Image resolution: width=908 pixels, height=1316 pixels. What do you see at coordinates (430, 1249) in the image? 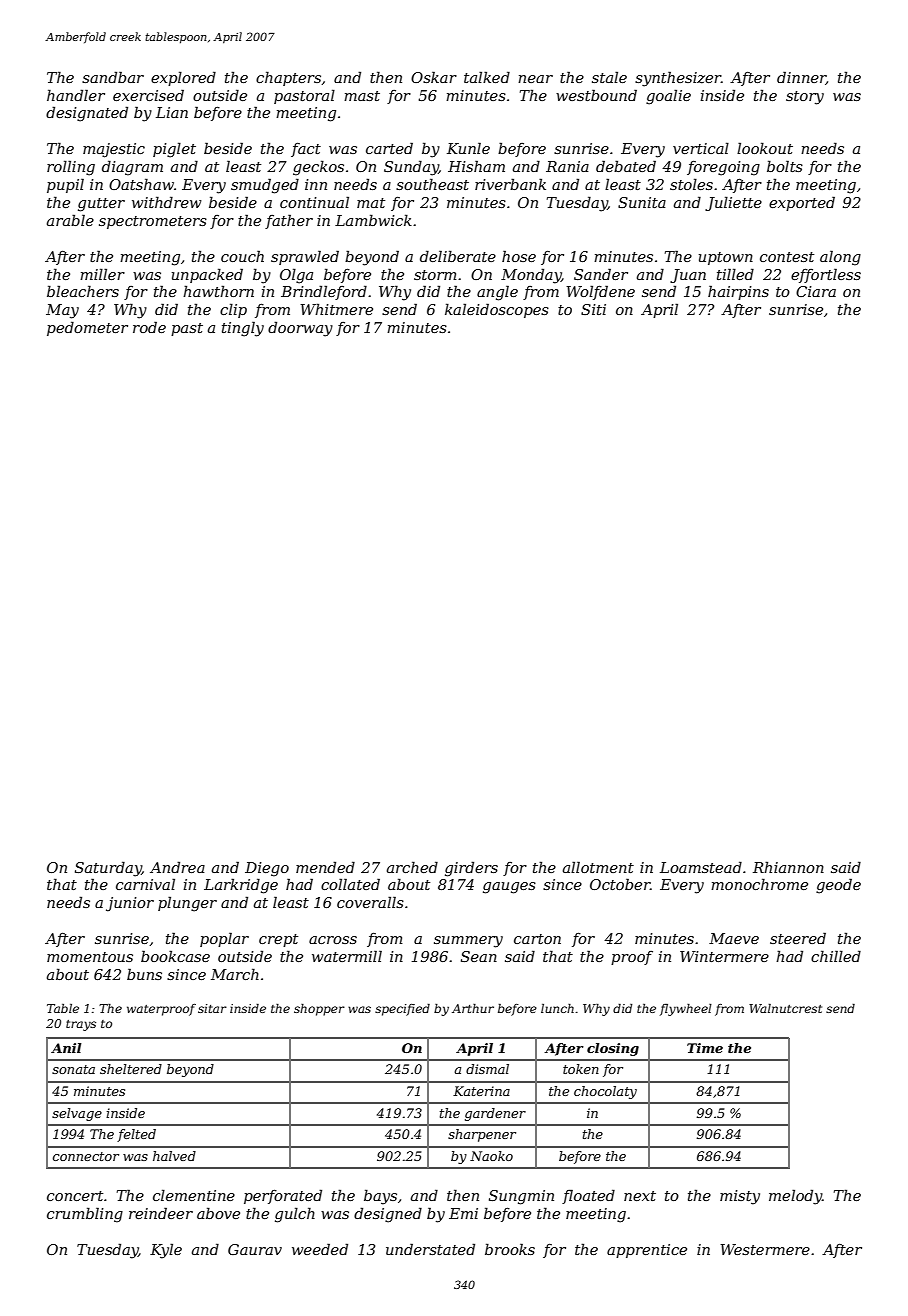
I see `understated` at bounding box center [430, 1249].
